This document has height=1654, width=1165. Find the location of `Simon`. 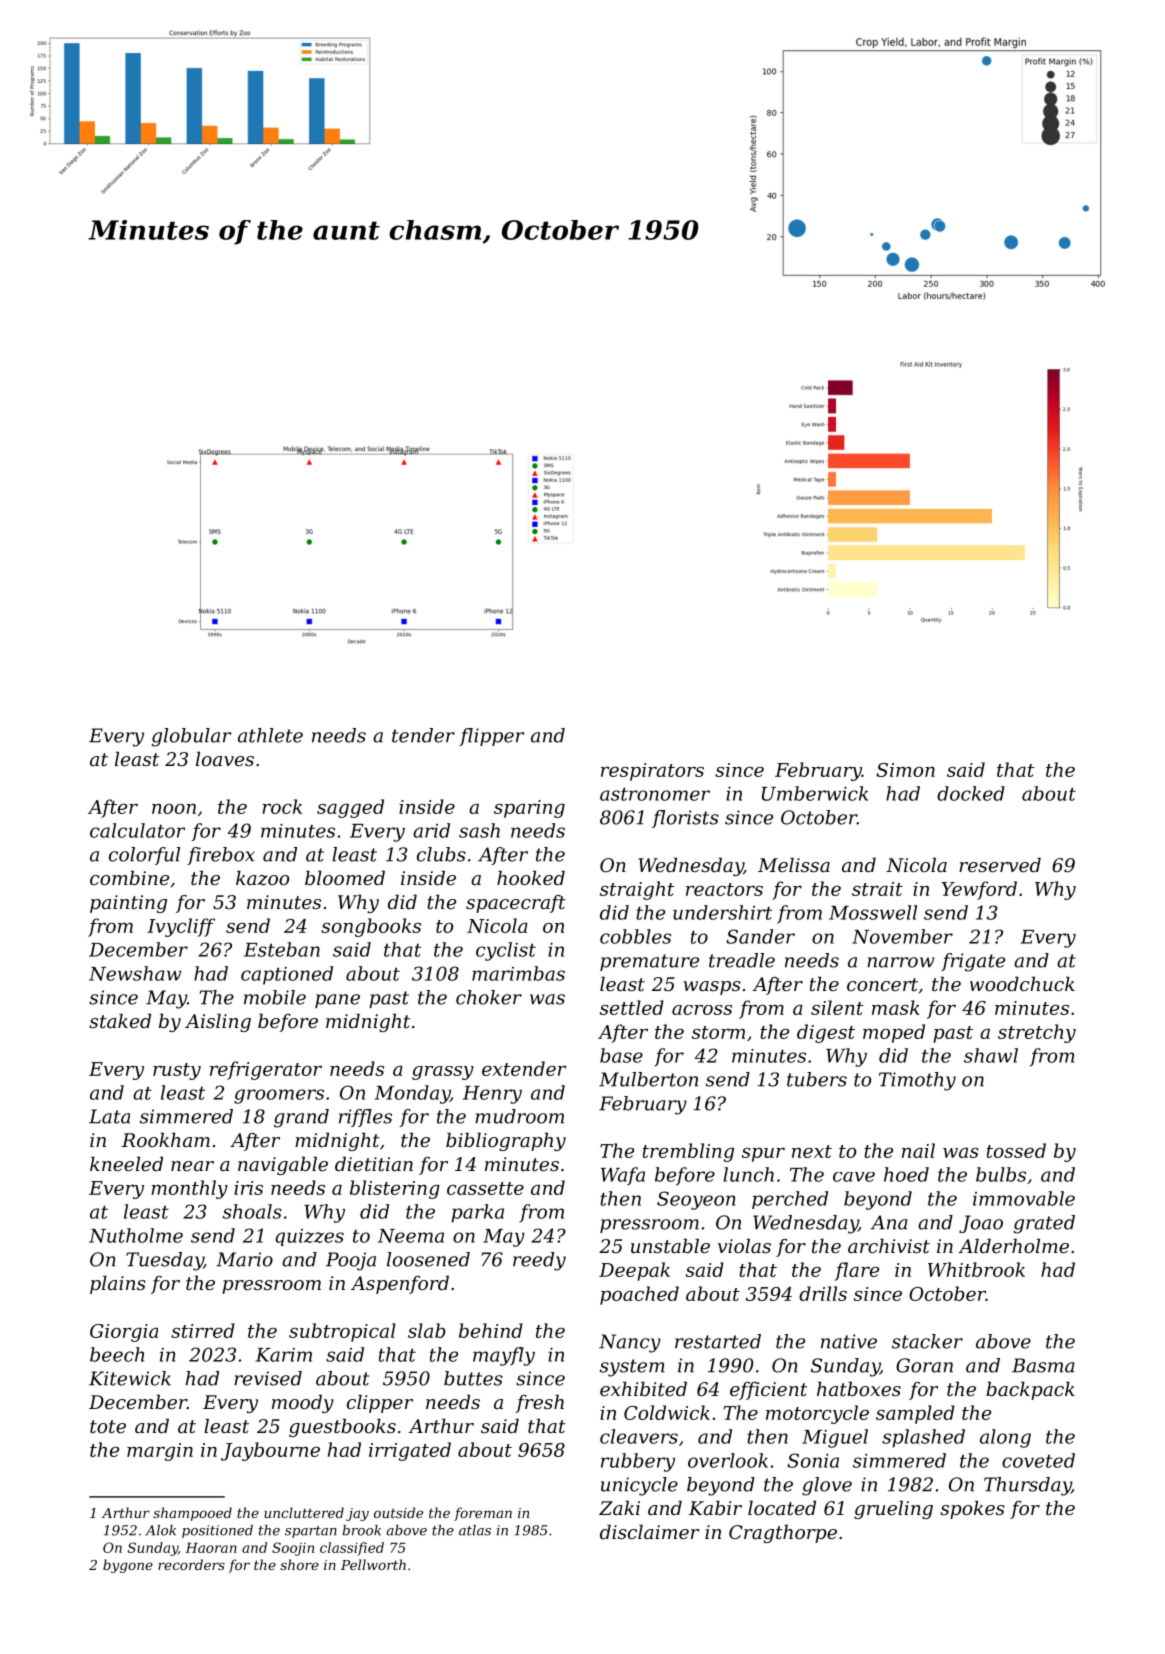

Simon is located at coordinates (905, 770).
